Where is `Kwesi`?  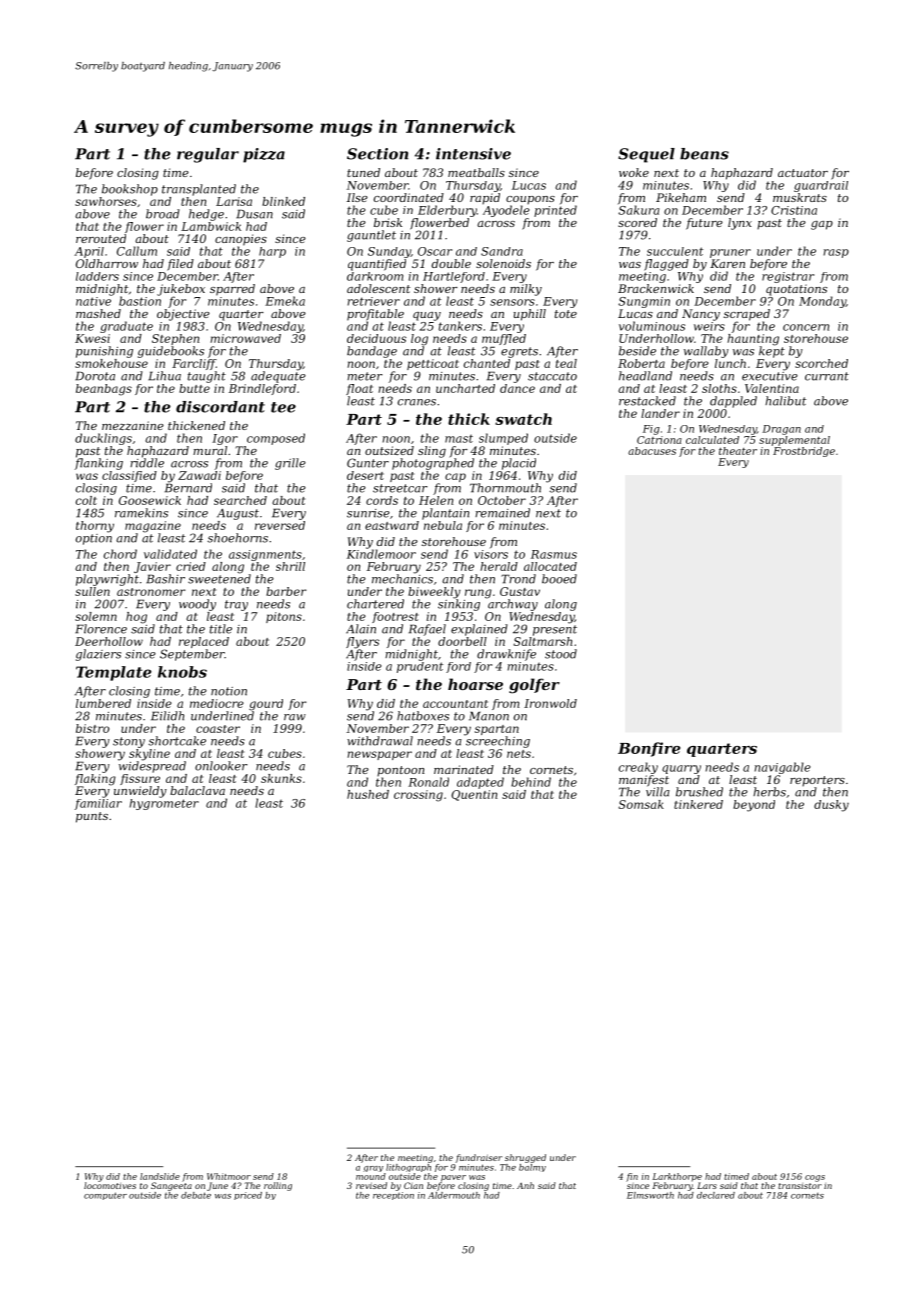
Kwesi is located at coordinates (92, 338).
